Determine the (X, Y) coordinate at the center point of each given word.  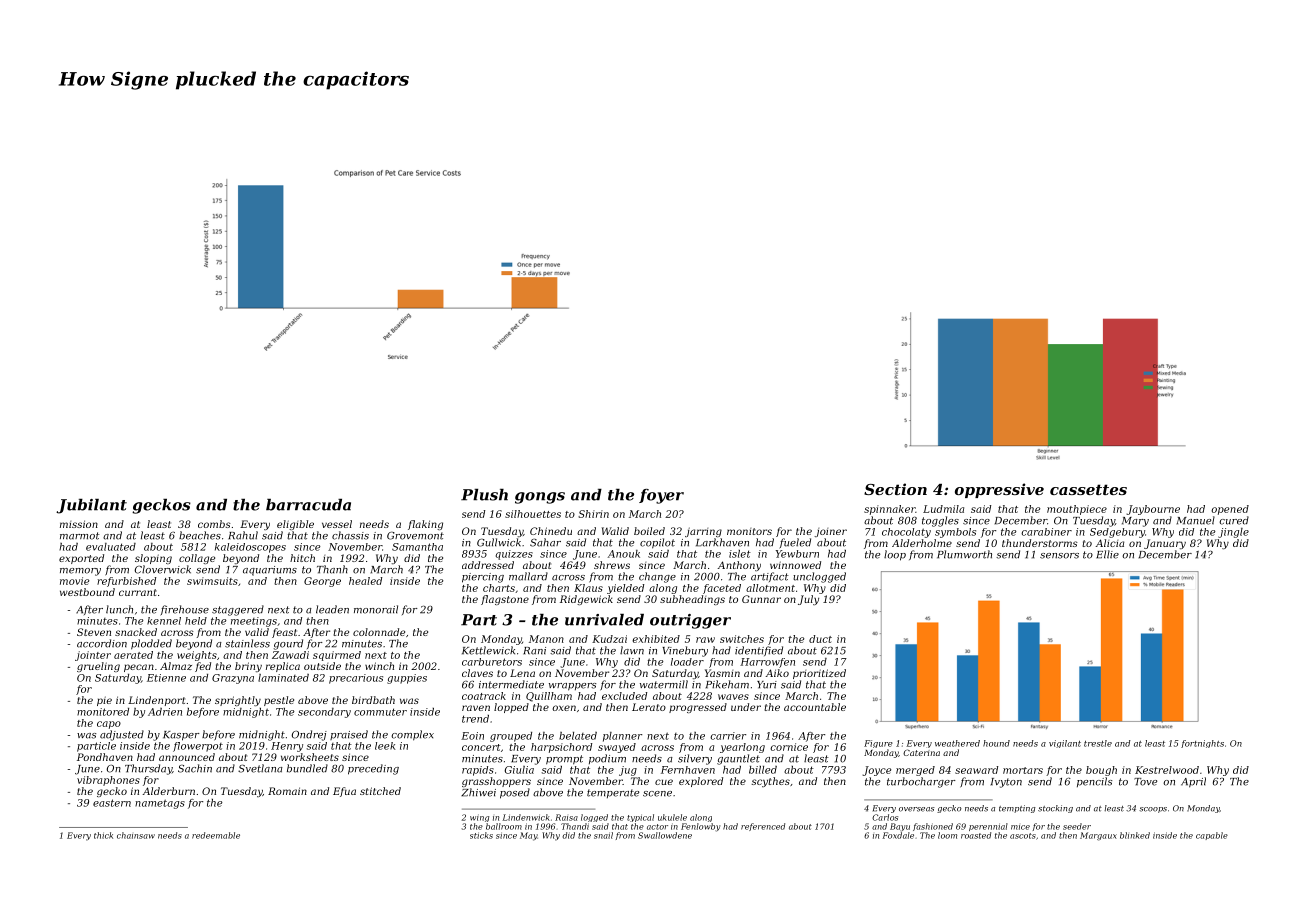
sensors (1059, 556)
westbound (87, 592)
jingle (1233, 533)
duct (820, 639)
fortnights (1202, 744)
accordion (102, 643)
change (657, 577)
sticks (481, 835)
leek (385, 746)
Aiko (777, 673)
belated (578, 736)
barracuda (308, 505)
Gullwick (499, 542)
